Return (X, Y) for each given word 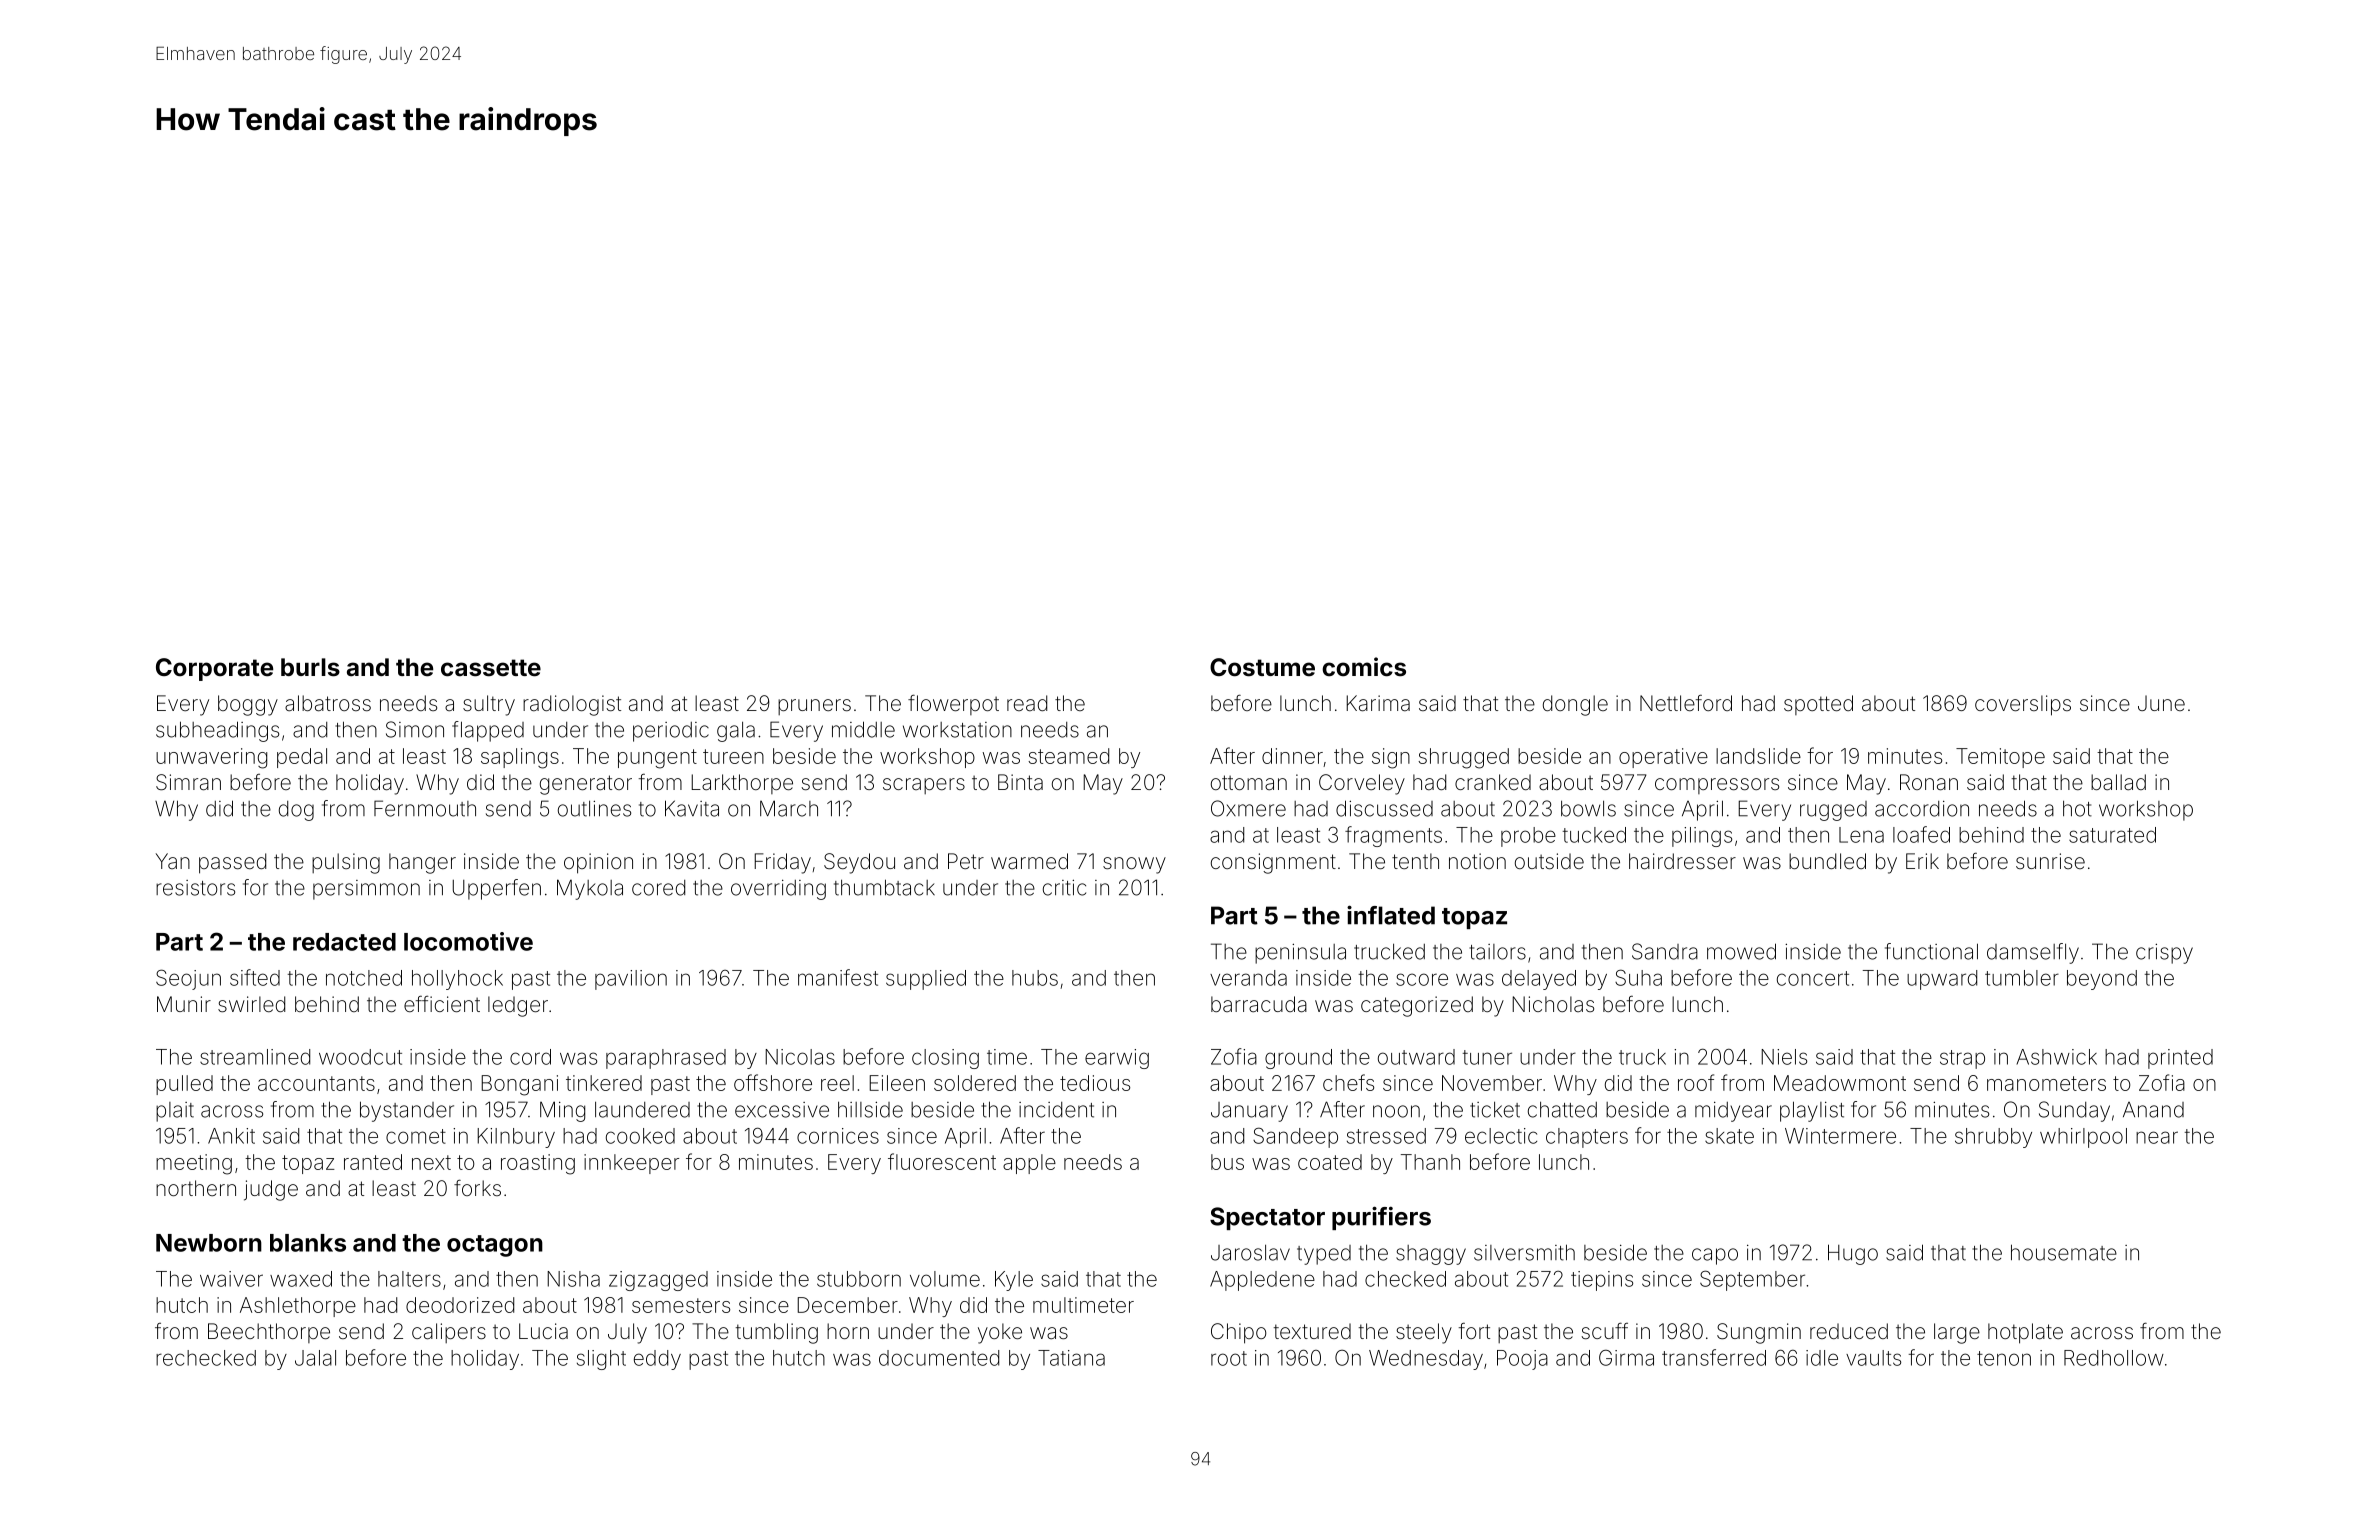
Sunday (2074, 1111)
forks (477, 1187)
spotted (1818, 705)
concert (1813, 978)
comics (1364, 667)
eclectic (1501, 1136)
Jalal (315, 1358)
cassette (491, 668)
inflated (1391, 915)
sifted (255, 977)
